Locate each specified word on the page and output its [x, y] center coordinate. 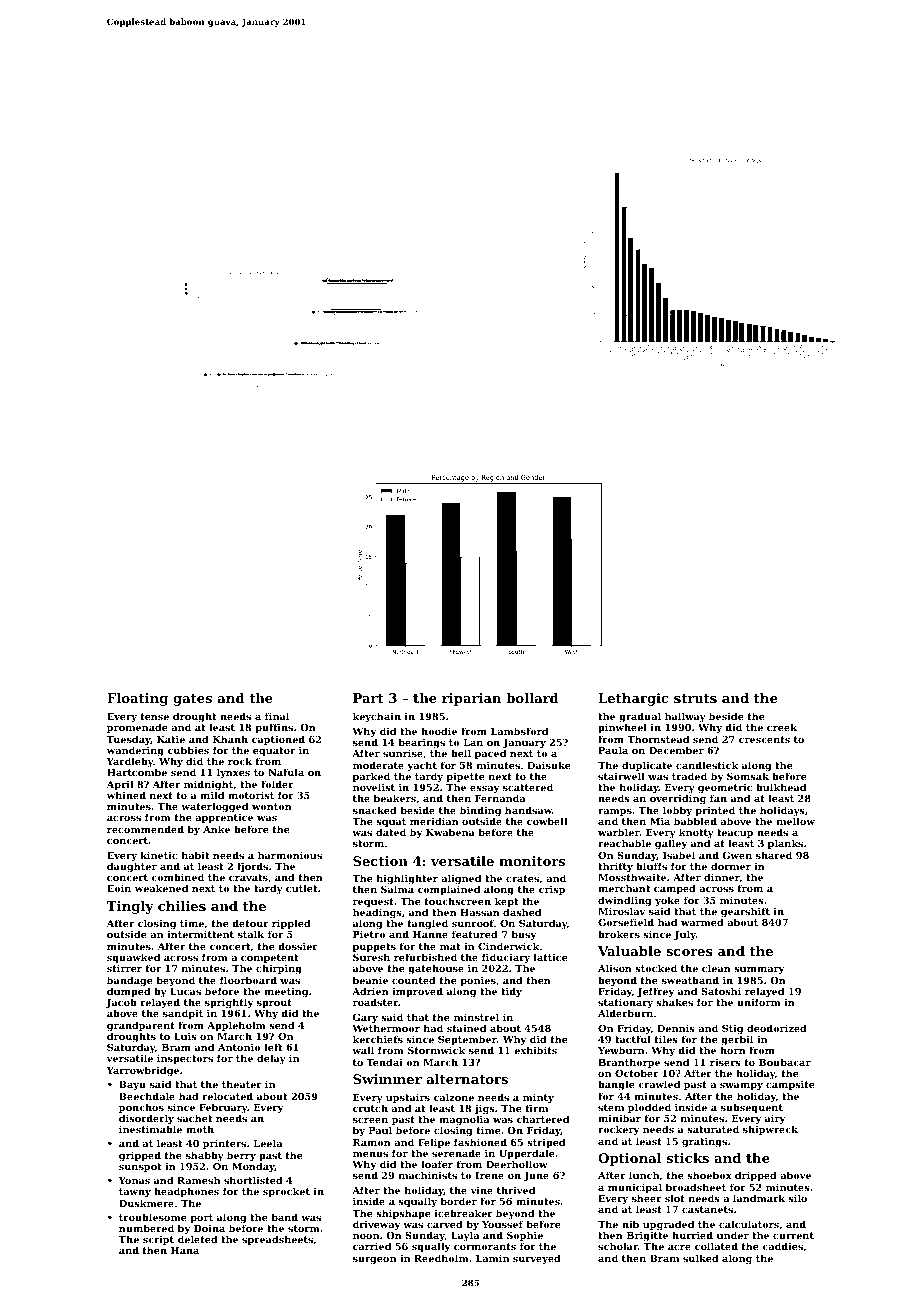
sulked [701, 1258]
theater [242, 1084]
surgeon [374, 1260]
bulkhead [781, 787]
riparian [471, 699]
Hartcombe [137, 772]
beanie [370, 980]
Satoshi [721, 991]
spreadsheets [277, 1240]
